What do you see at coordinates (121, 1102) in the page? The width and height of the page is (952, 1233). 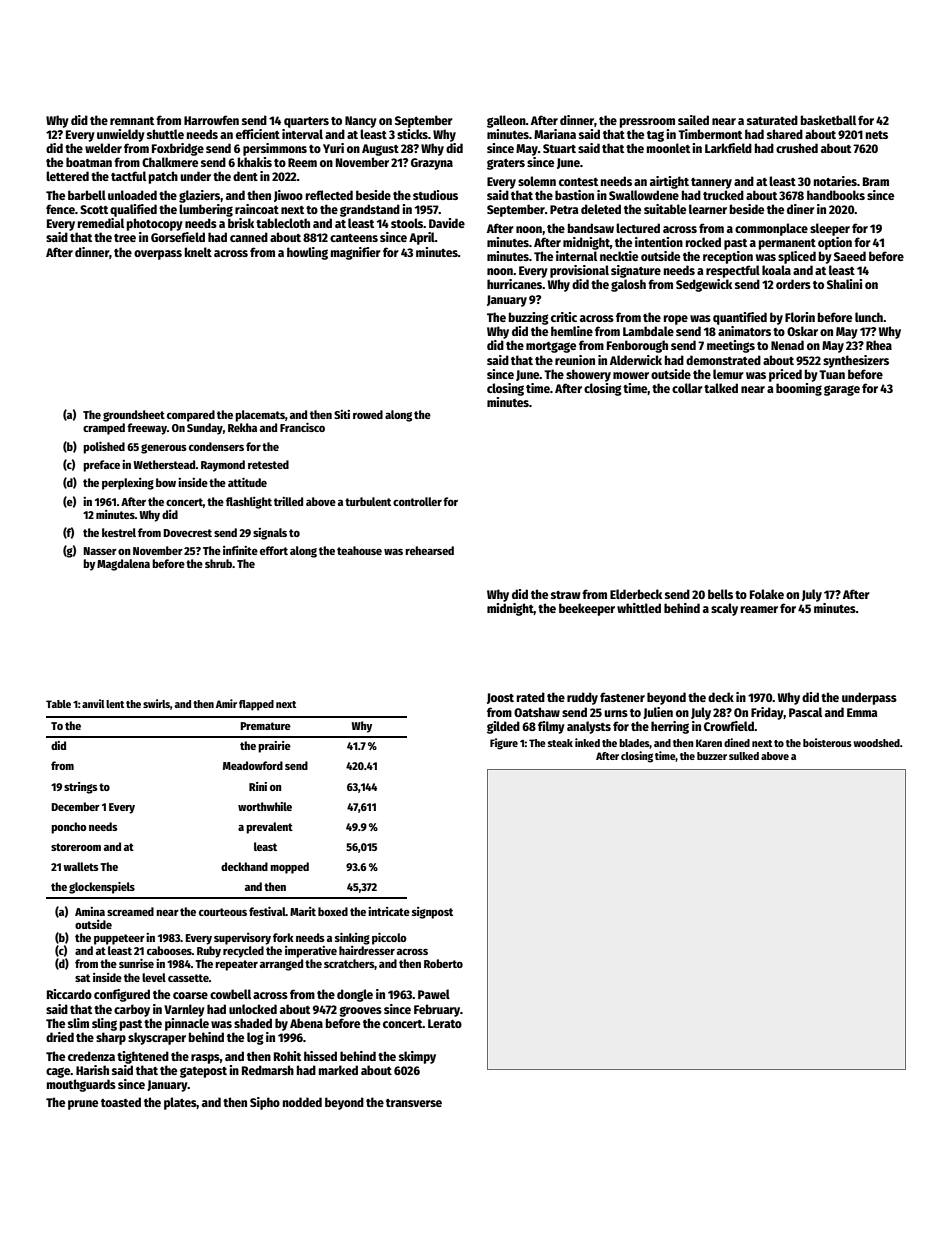 I see `toasted` at bounding box center [121, 1102].
